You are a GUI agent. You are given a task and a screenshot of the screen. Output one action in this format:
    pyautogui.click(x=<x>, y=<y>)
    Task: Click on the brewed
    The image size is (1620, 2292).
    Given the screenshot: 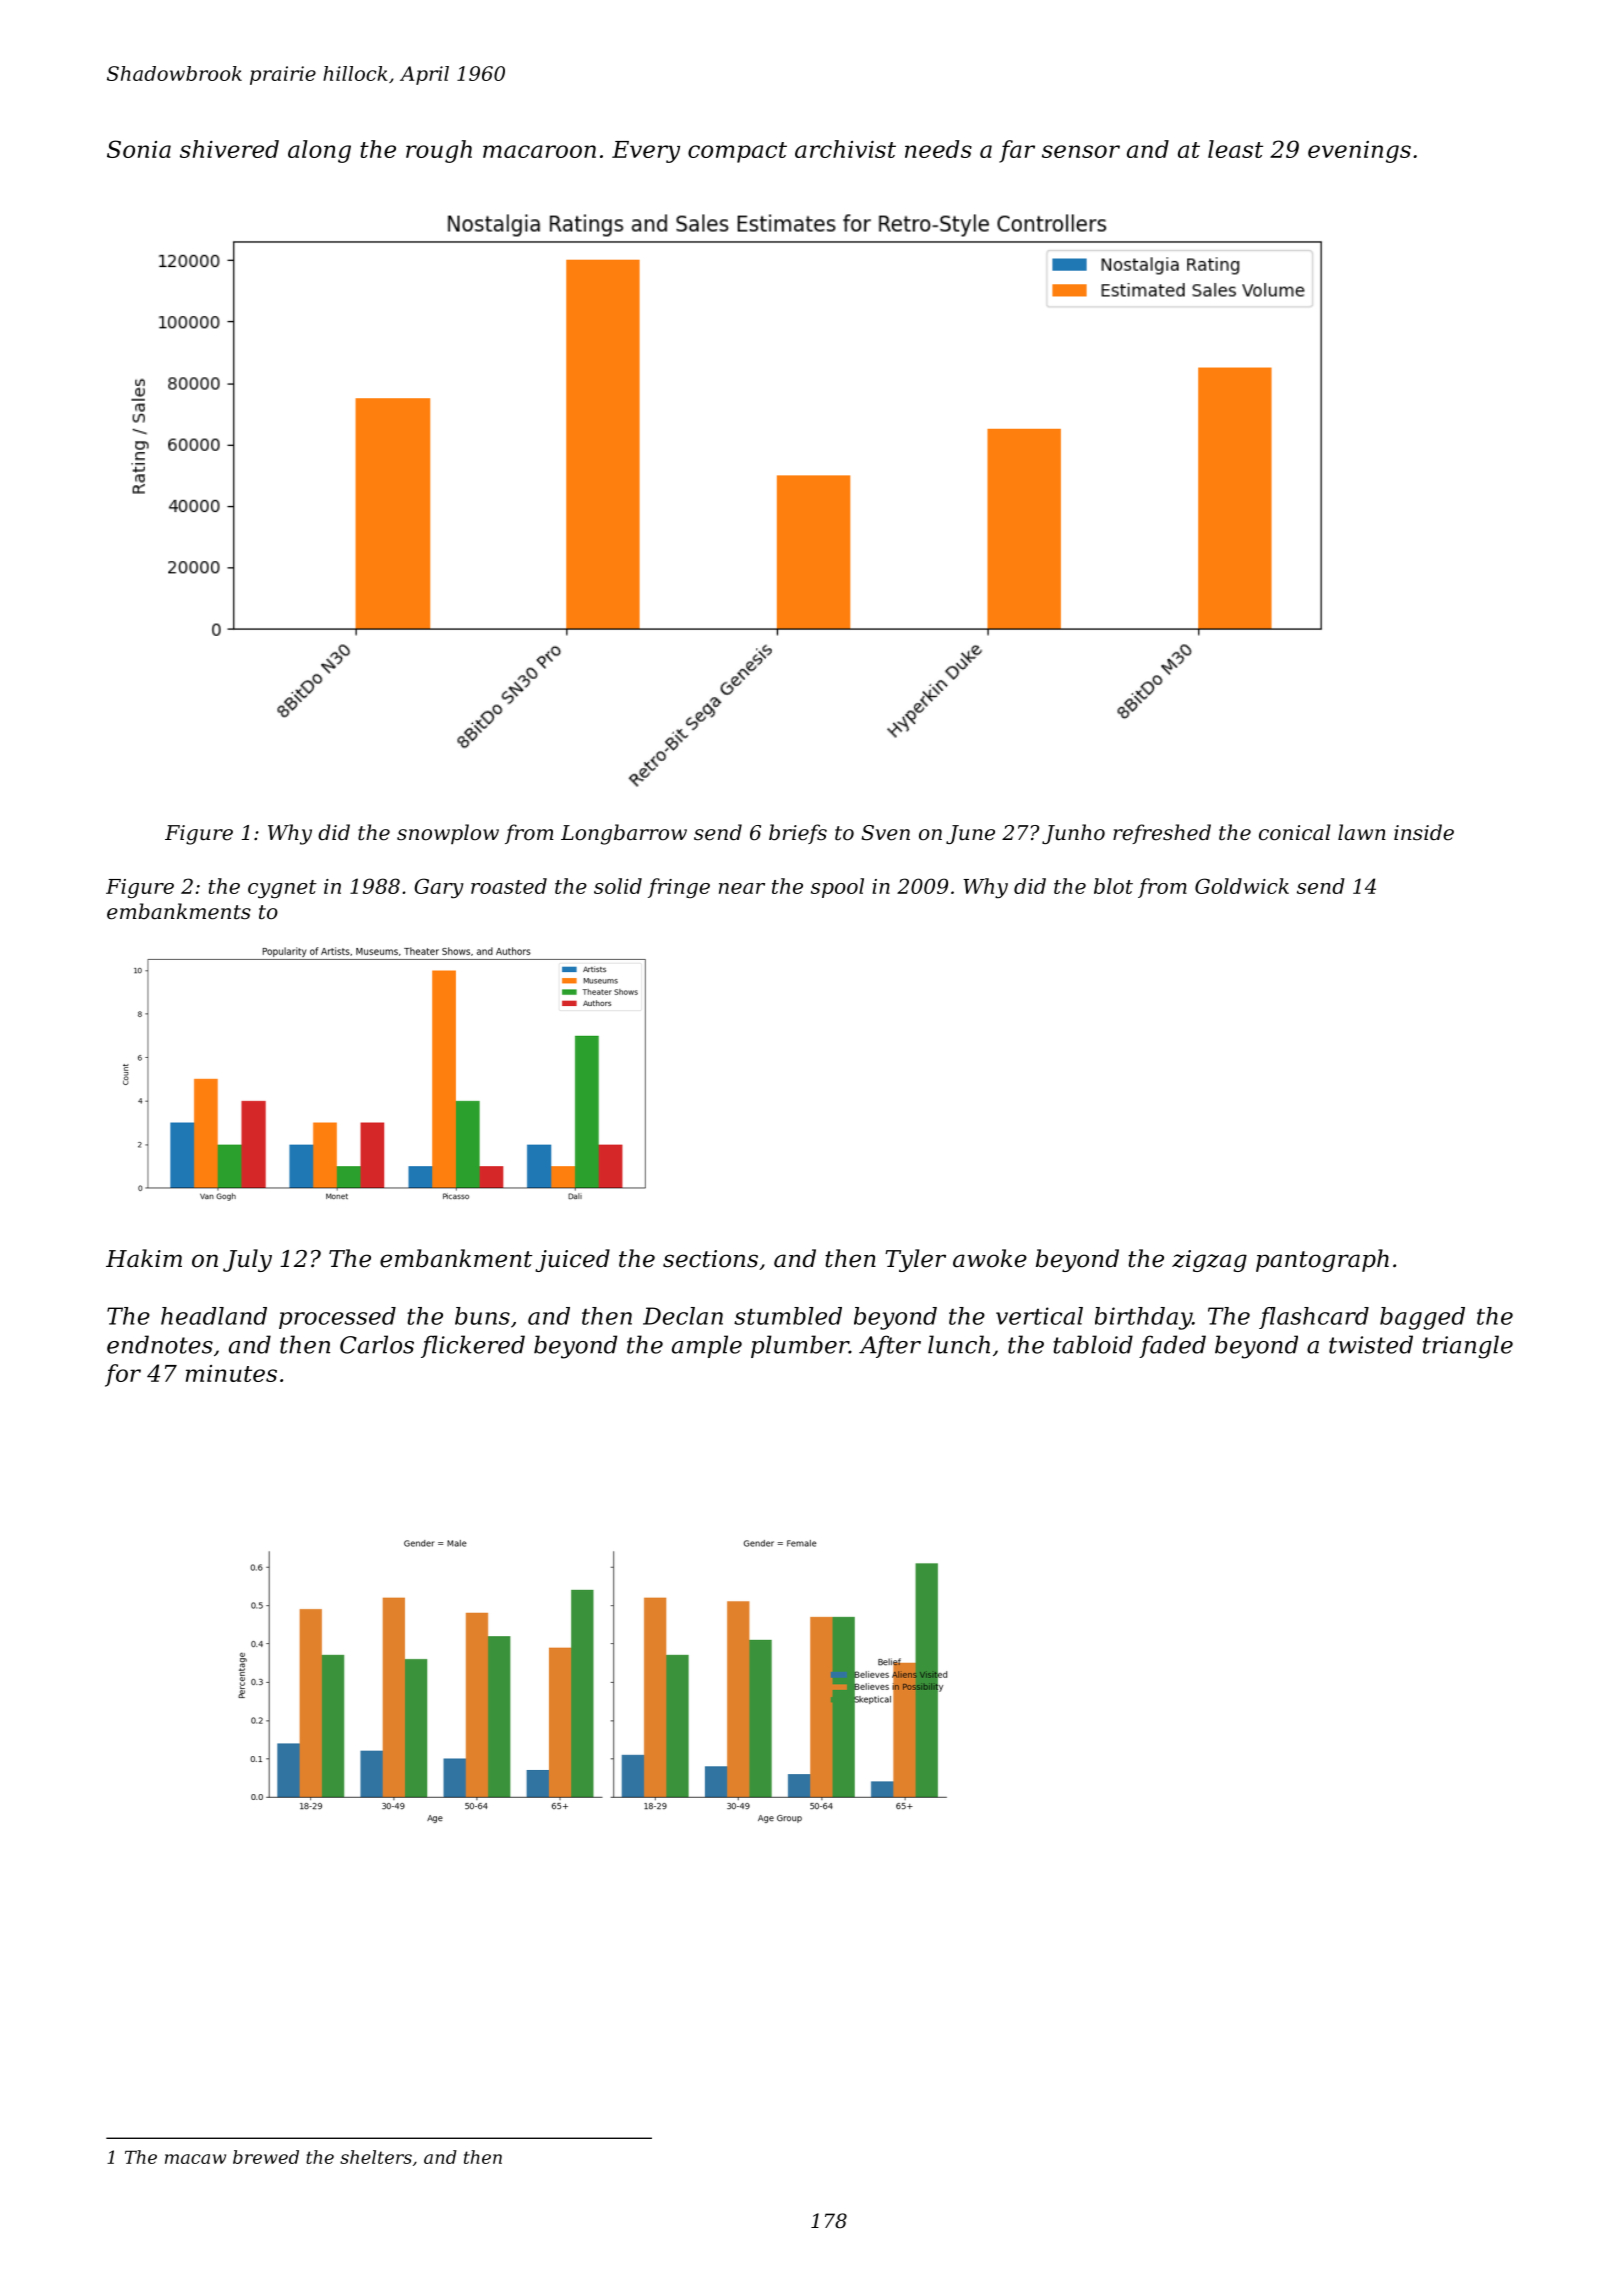 What is the action you would take?
    pyautogui.click(x=266, y=2157)
